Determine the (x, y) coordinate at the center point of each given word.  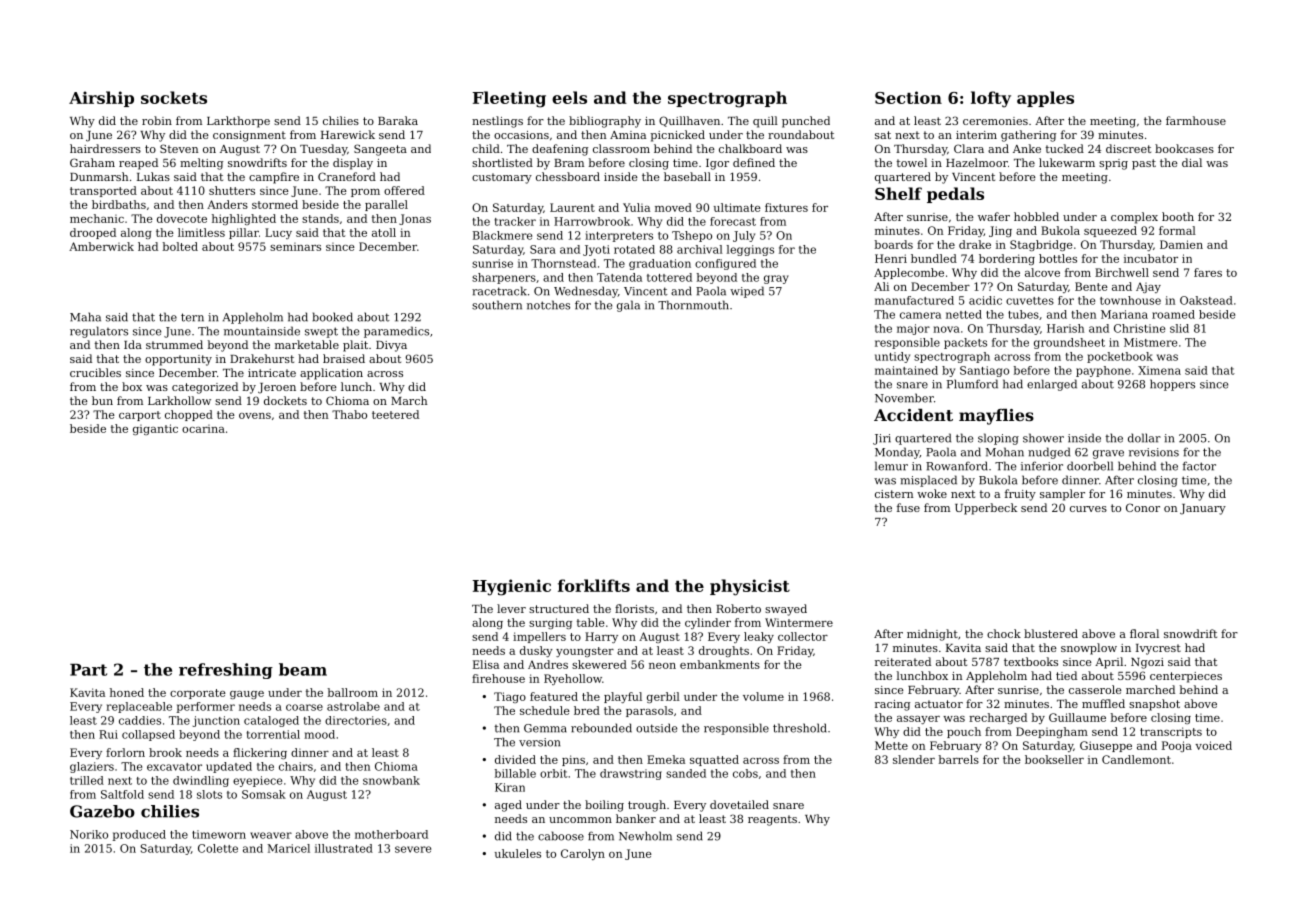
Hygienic (512, 587)
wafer (994, 216)
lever (511, 608)
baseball (687, 176)
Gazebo (102, 811)
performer (205, 707)
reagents (772, 820)
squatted (714, 760)
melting (201, 164)
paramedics (396, 332)
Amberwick (101, 246)
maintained (906, 370)
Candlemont (1136, 759)
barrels (959, 759)
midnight (932, 635)
